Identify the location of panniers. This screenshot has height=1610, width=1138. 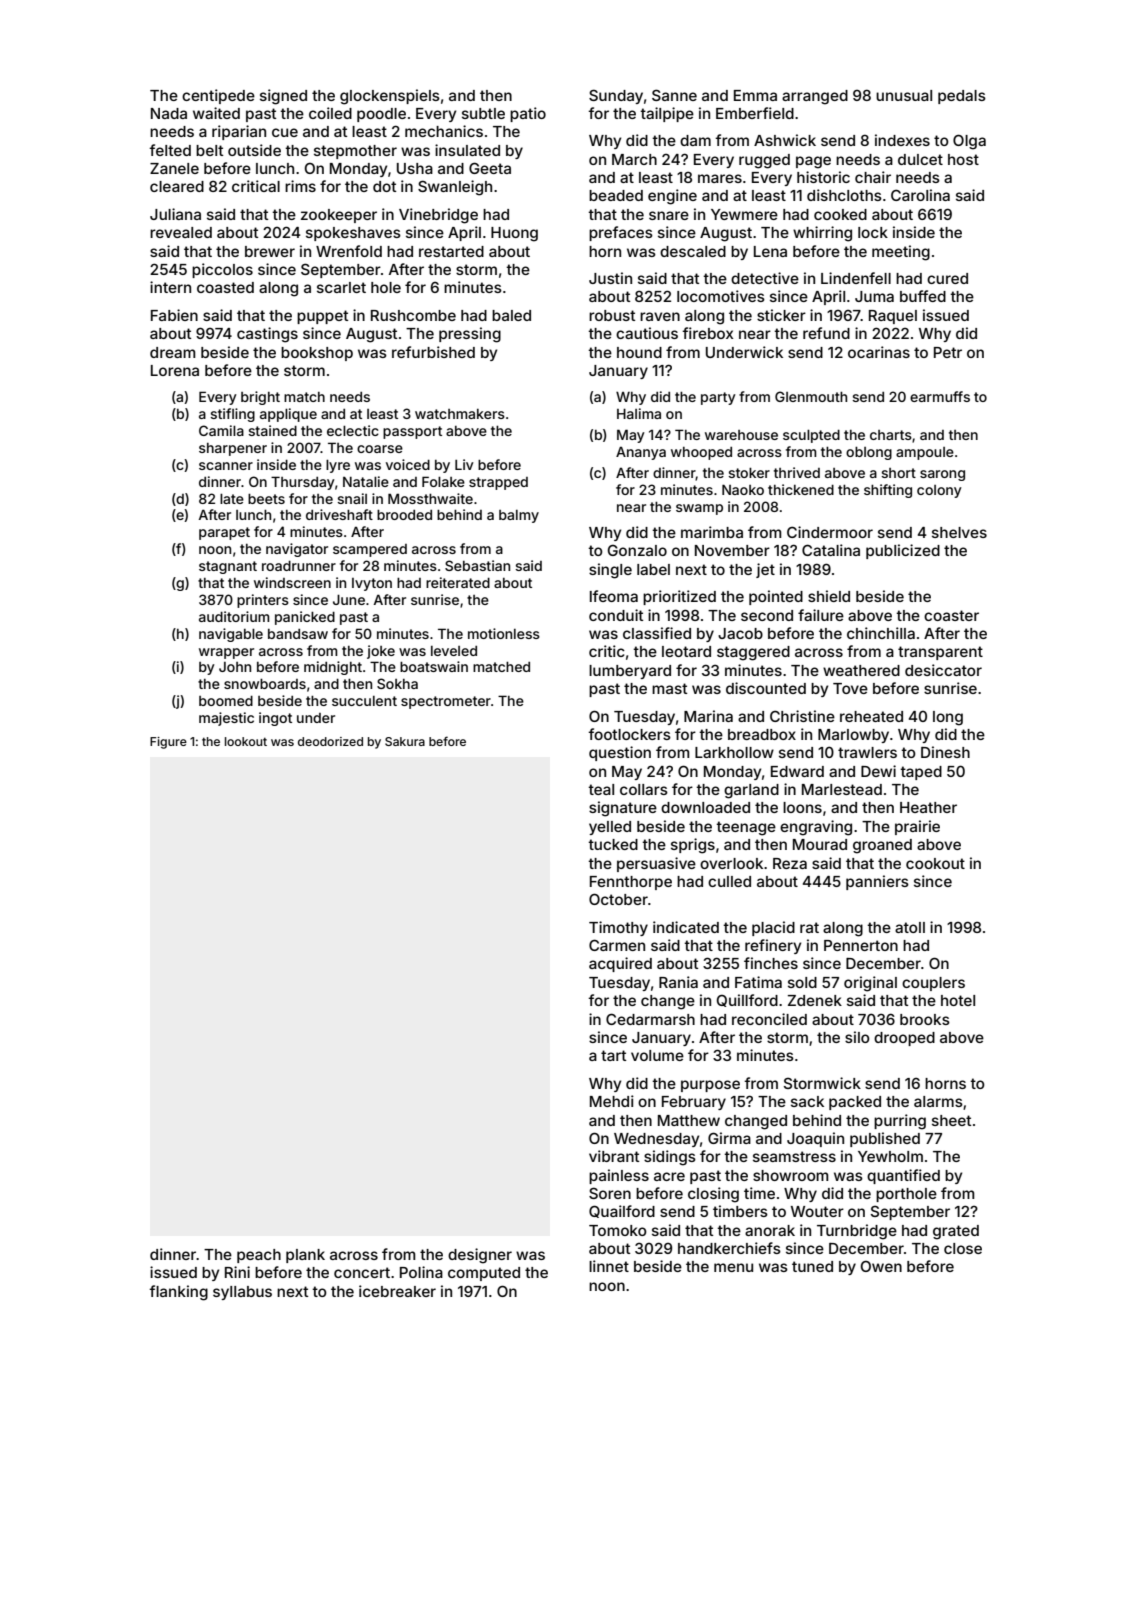
(877, 882).
